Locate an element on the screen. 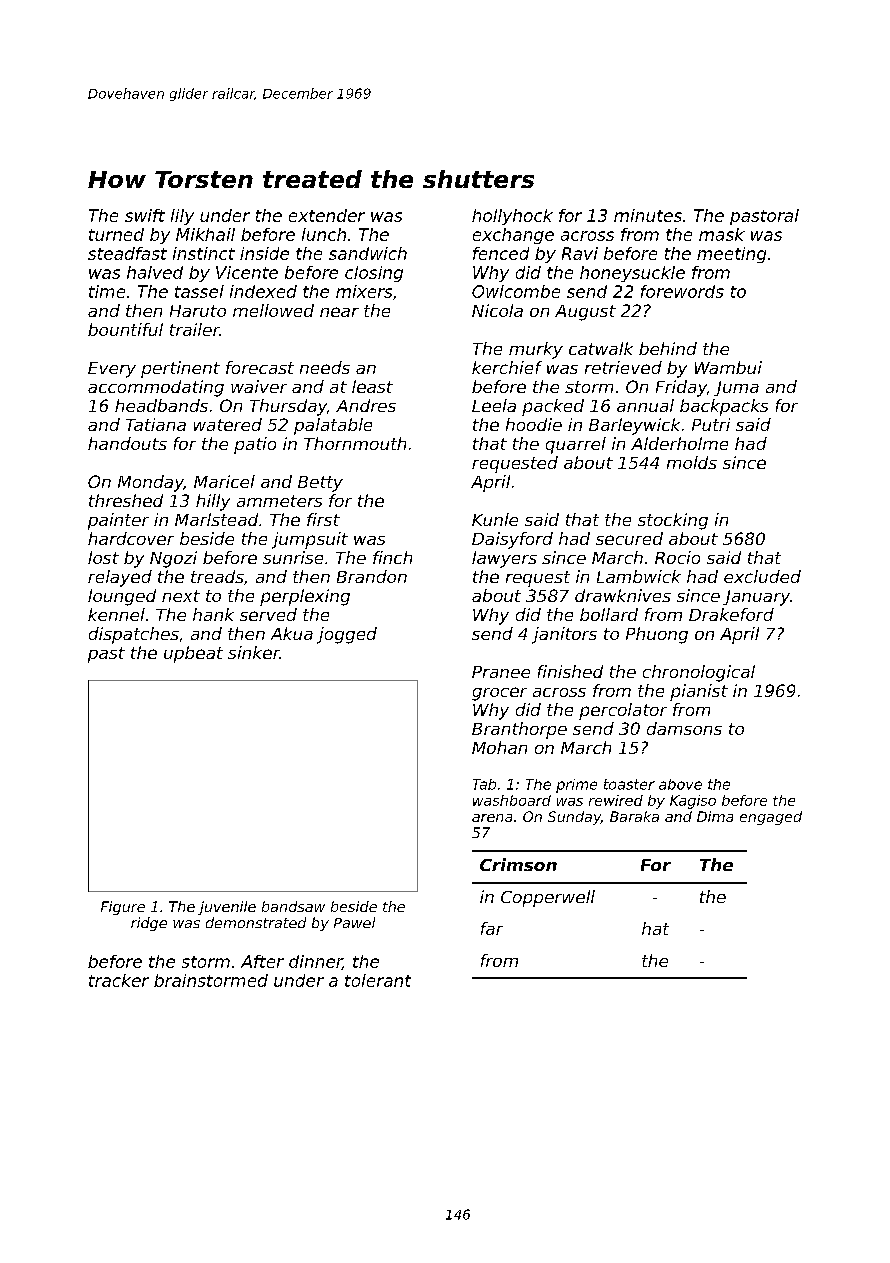 This screenshot has height=1263, width=890. excluded is located at coordinates (762, 576).
